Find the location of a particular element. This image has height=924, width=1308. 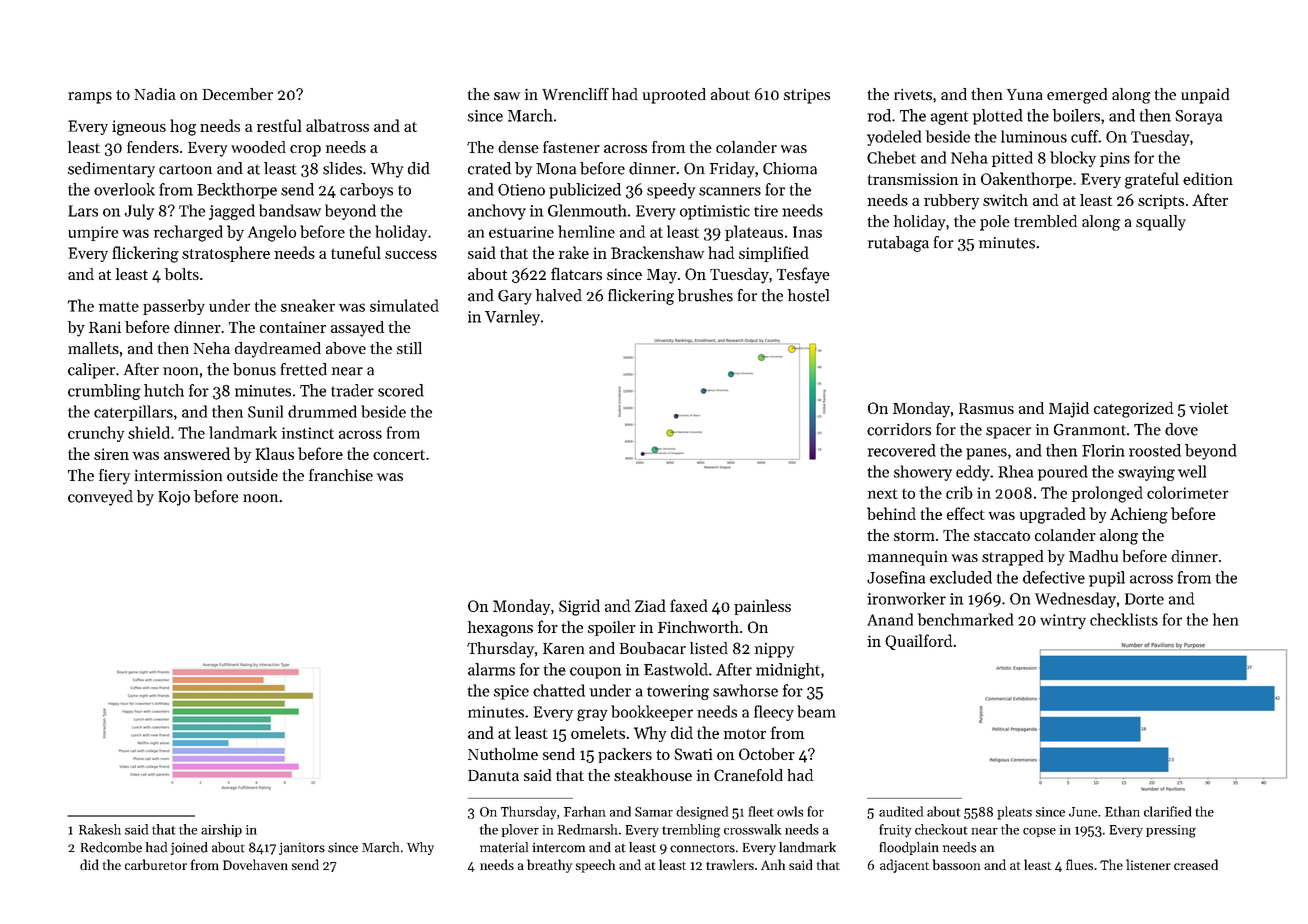

fastener is located at coordinates (571, 147).
